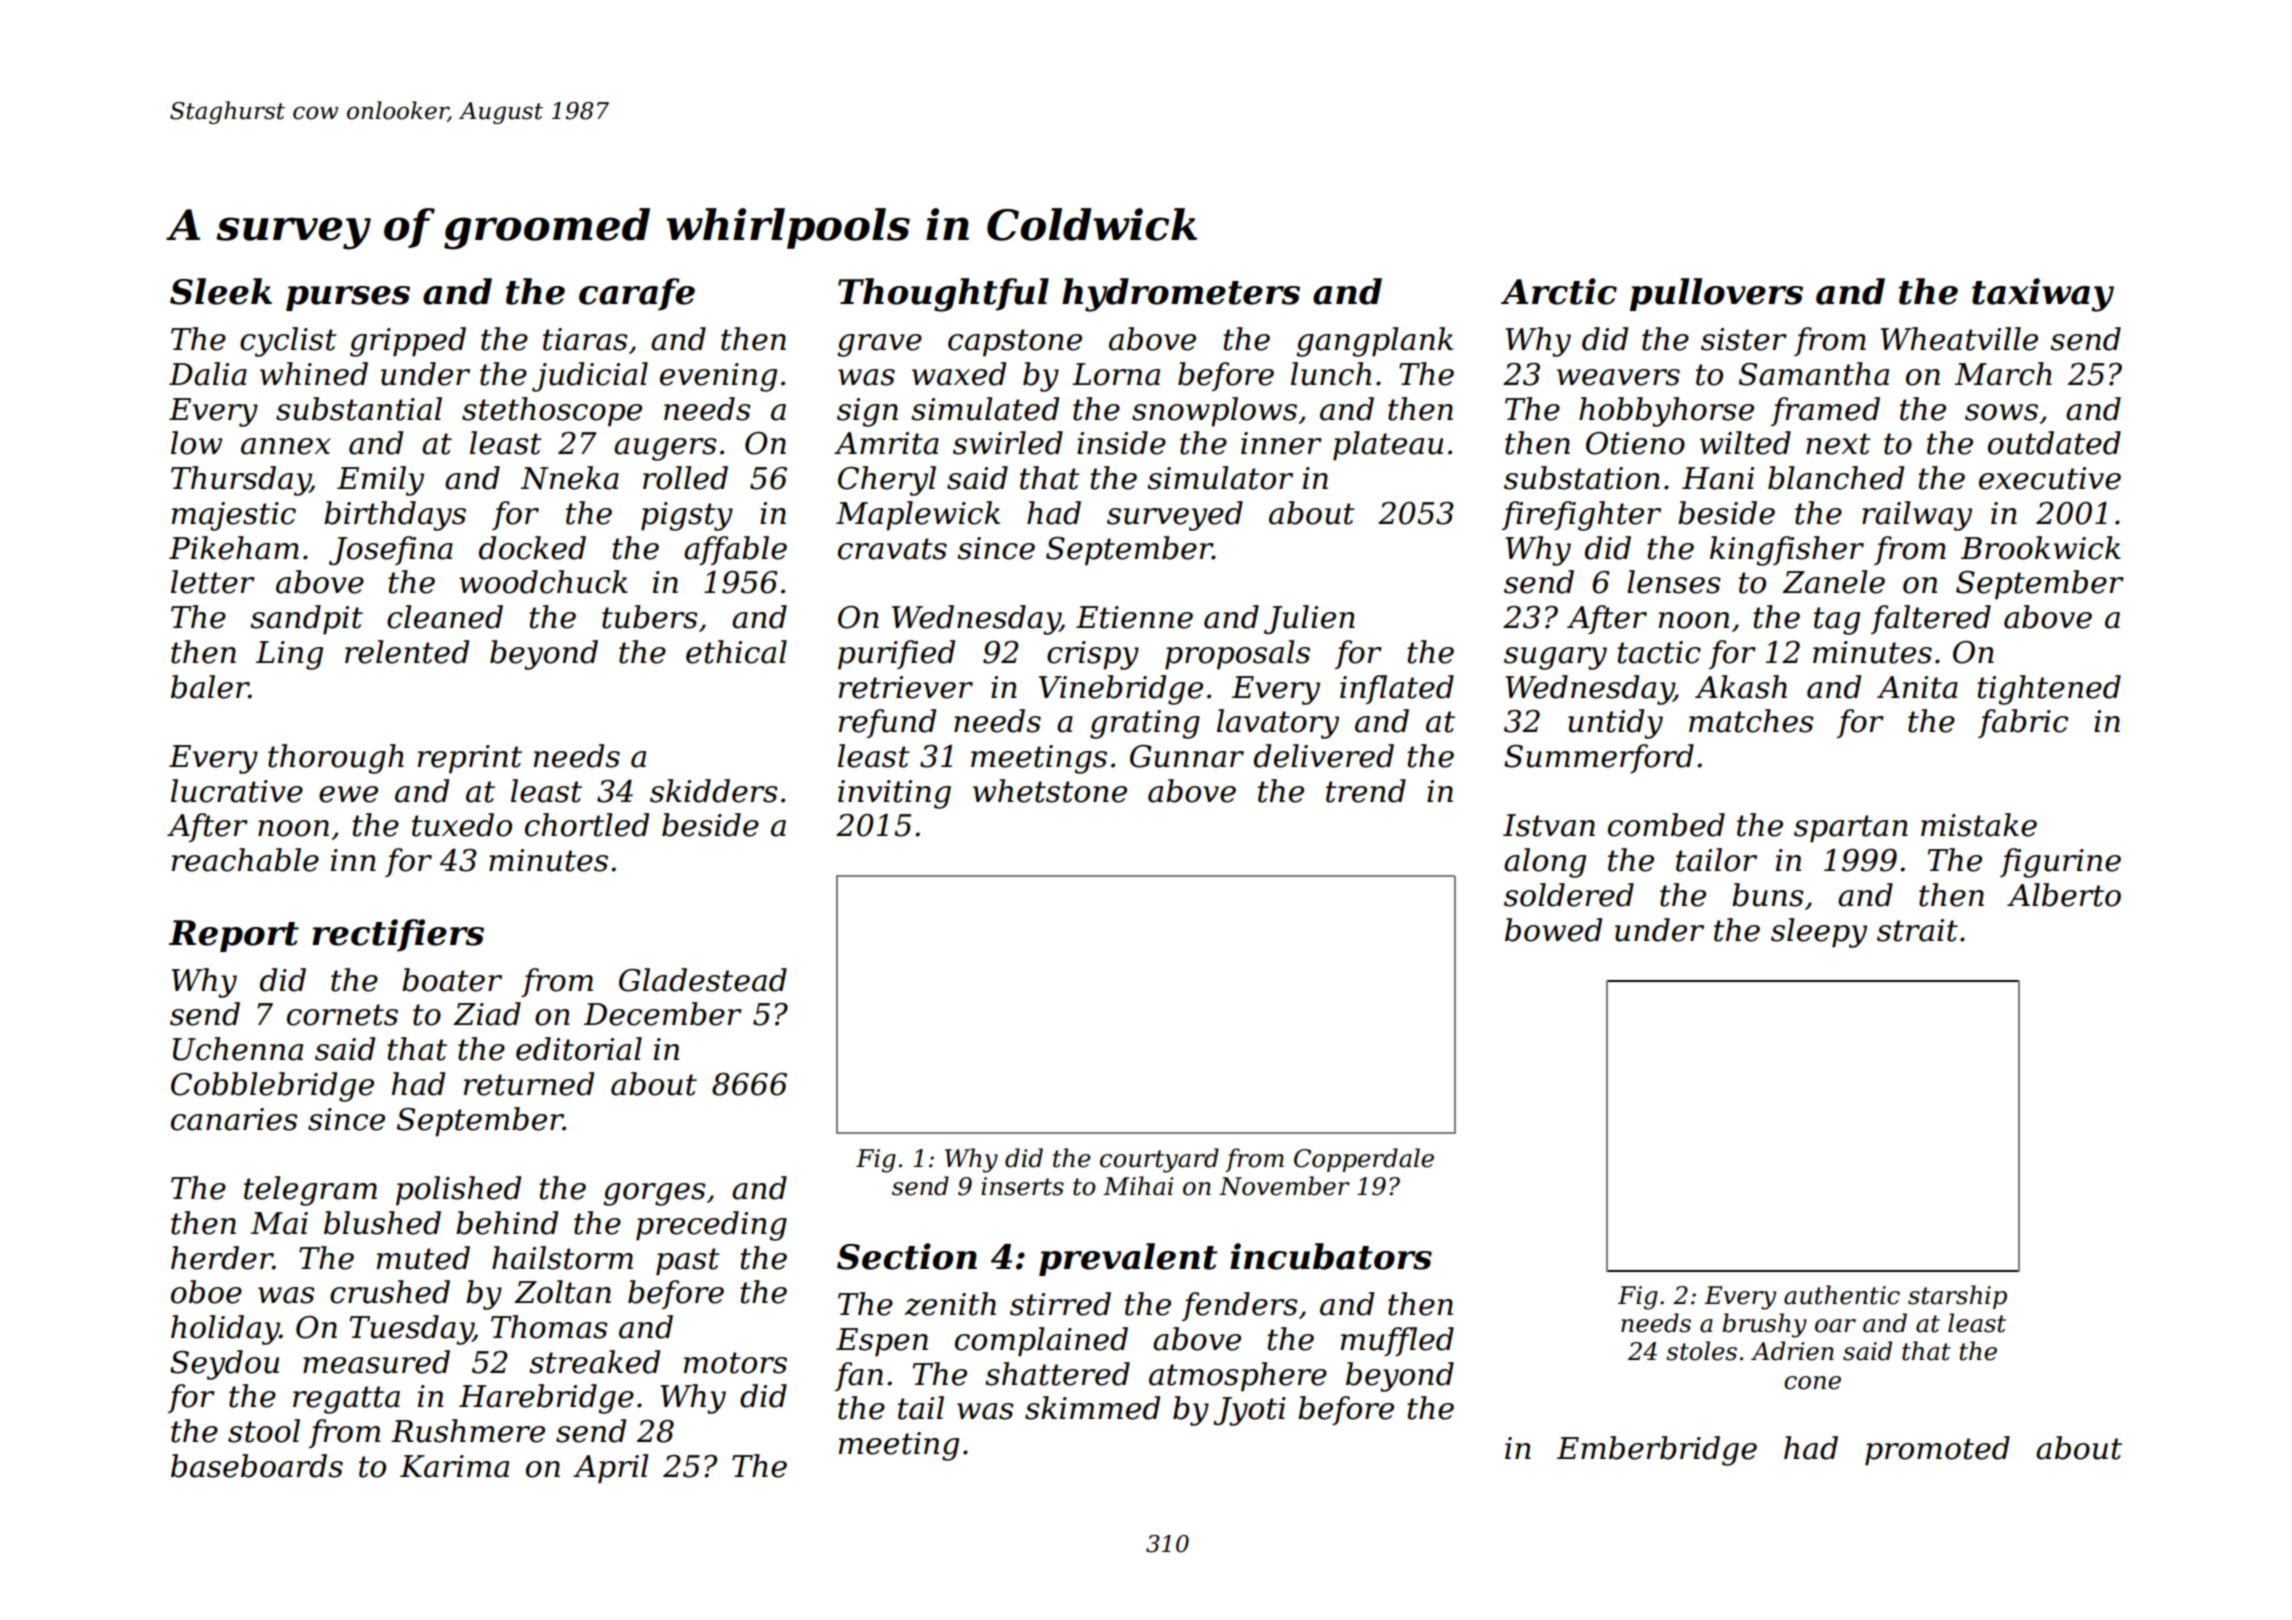 This screenshot has height=1620, width=2292. Describe the element at coordinates (1957, 1297) in the screenshot. I see `starship` at that location.
